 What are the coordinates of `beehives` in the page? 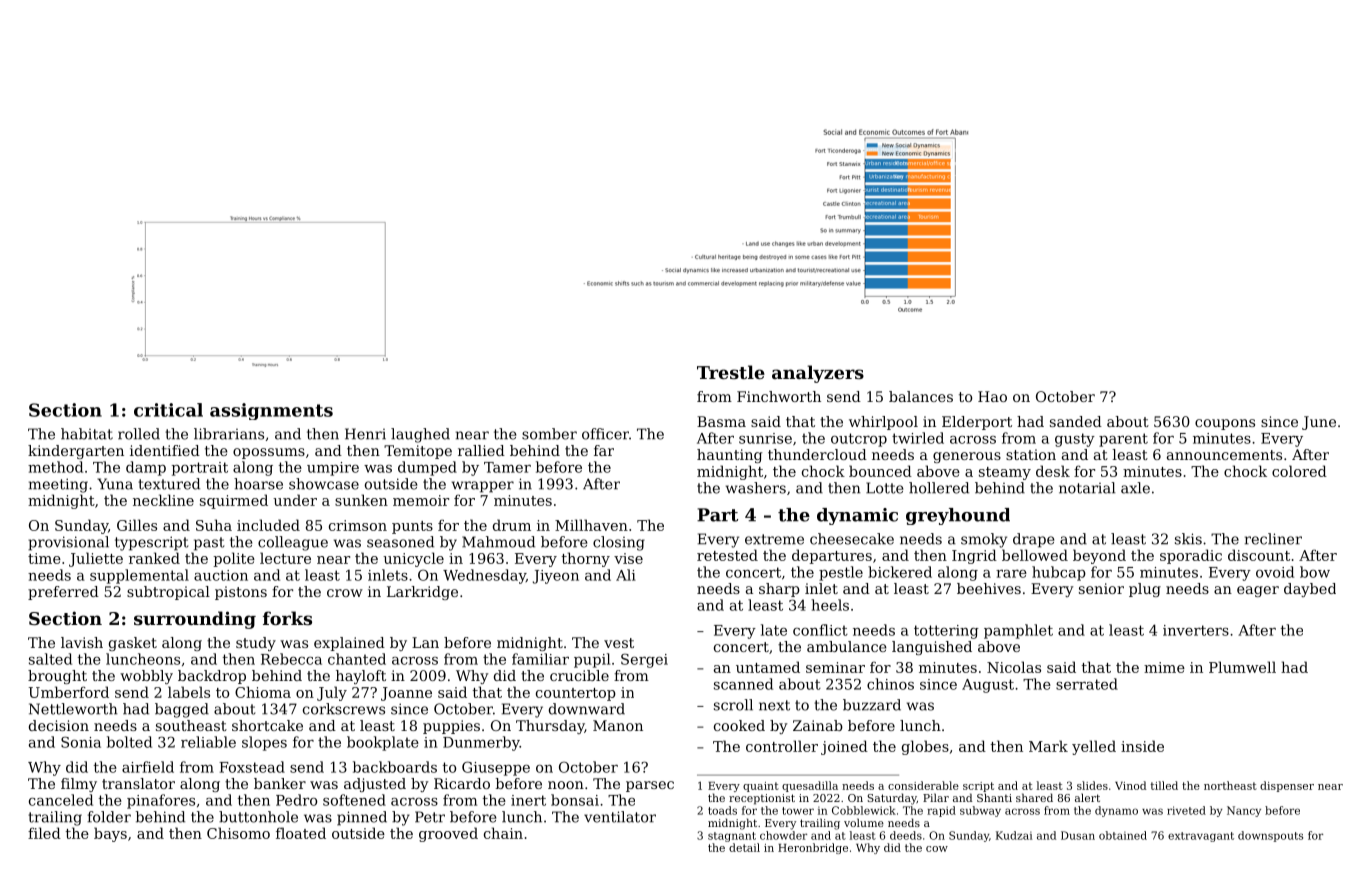 It's located at (989, 588).
